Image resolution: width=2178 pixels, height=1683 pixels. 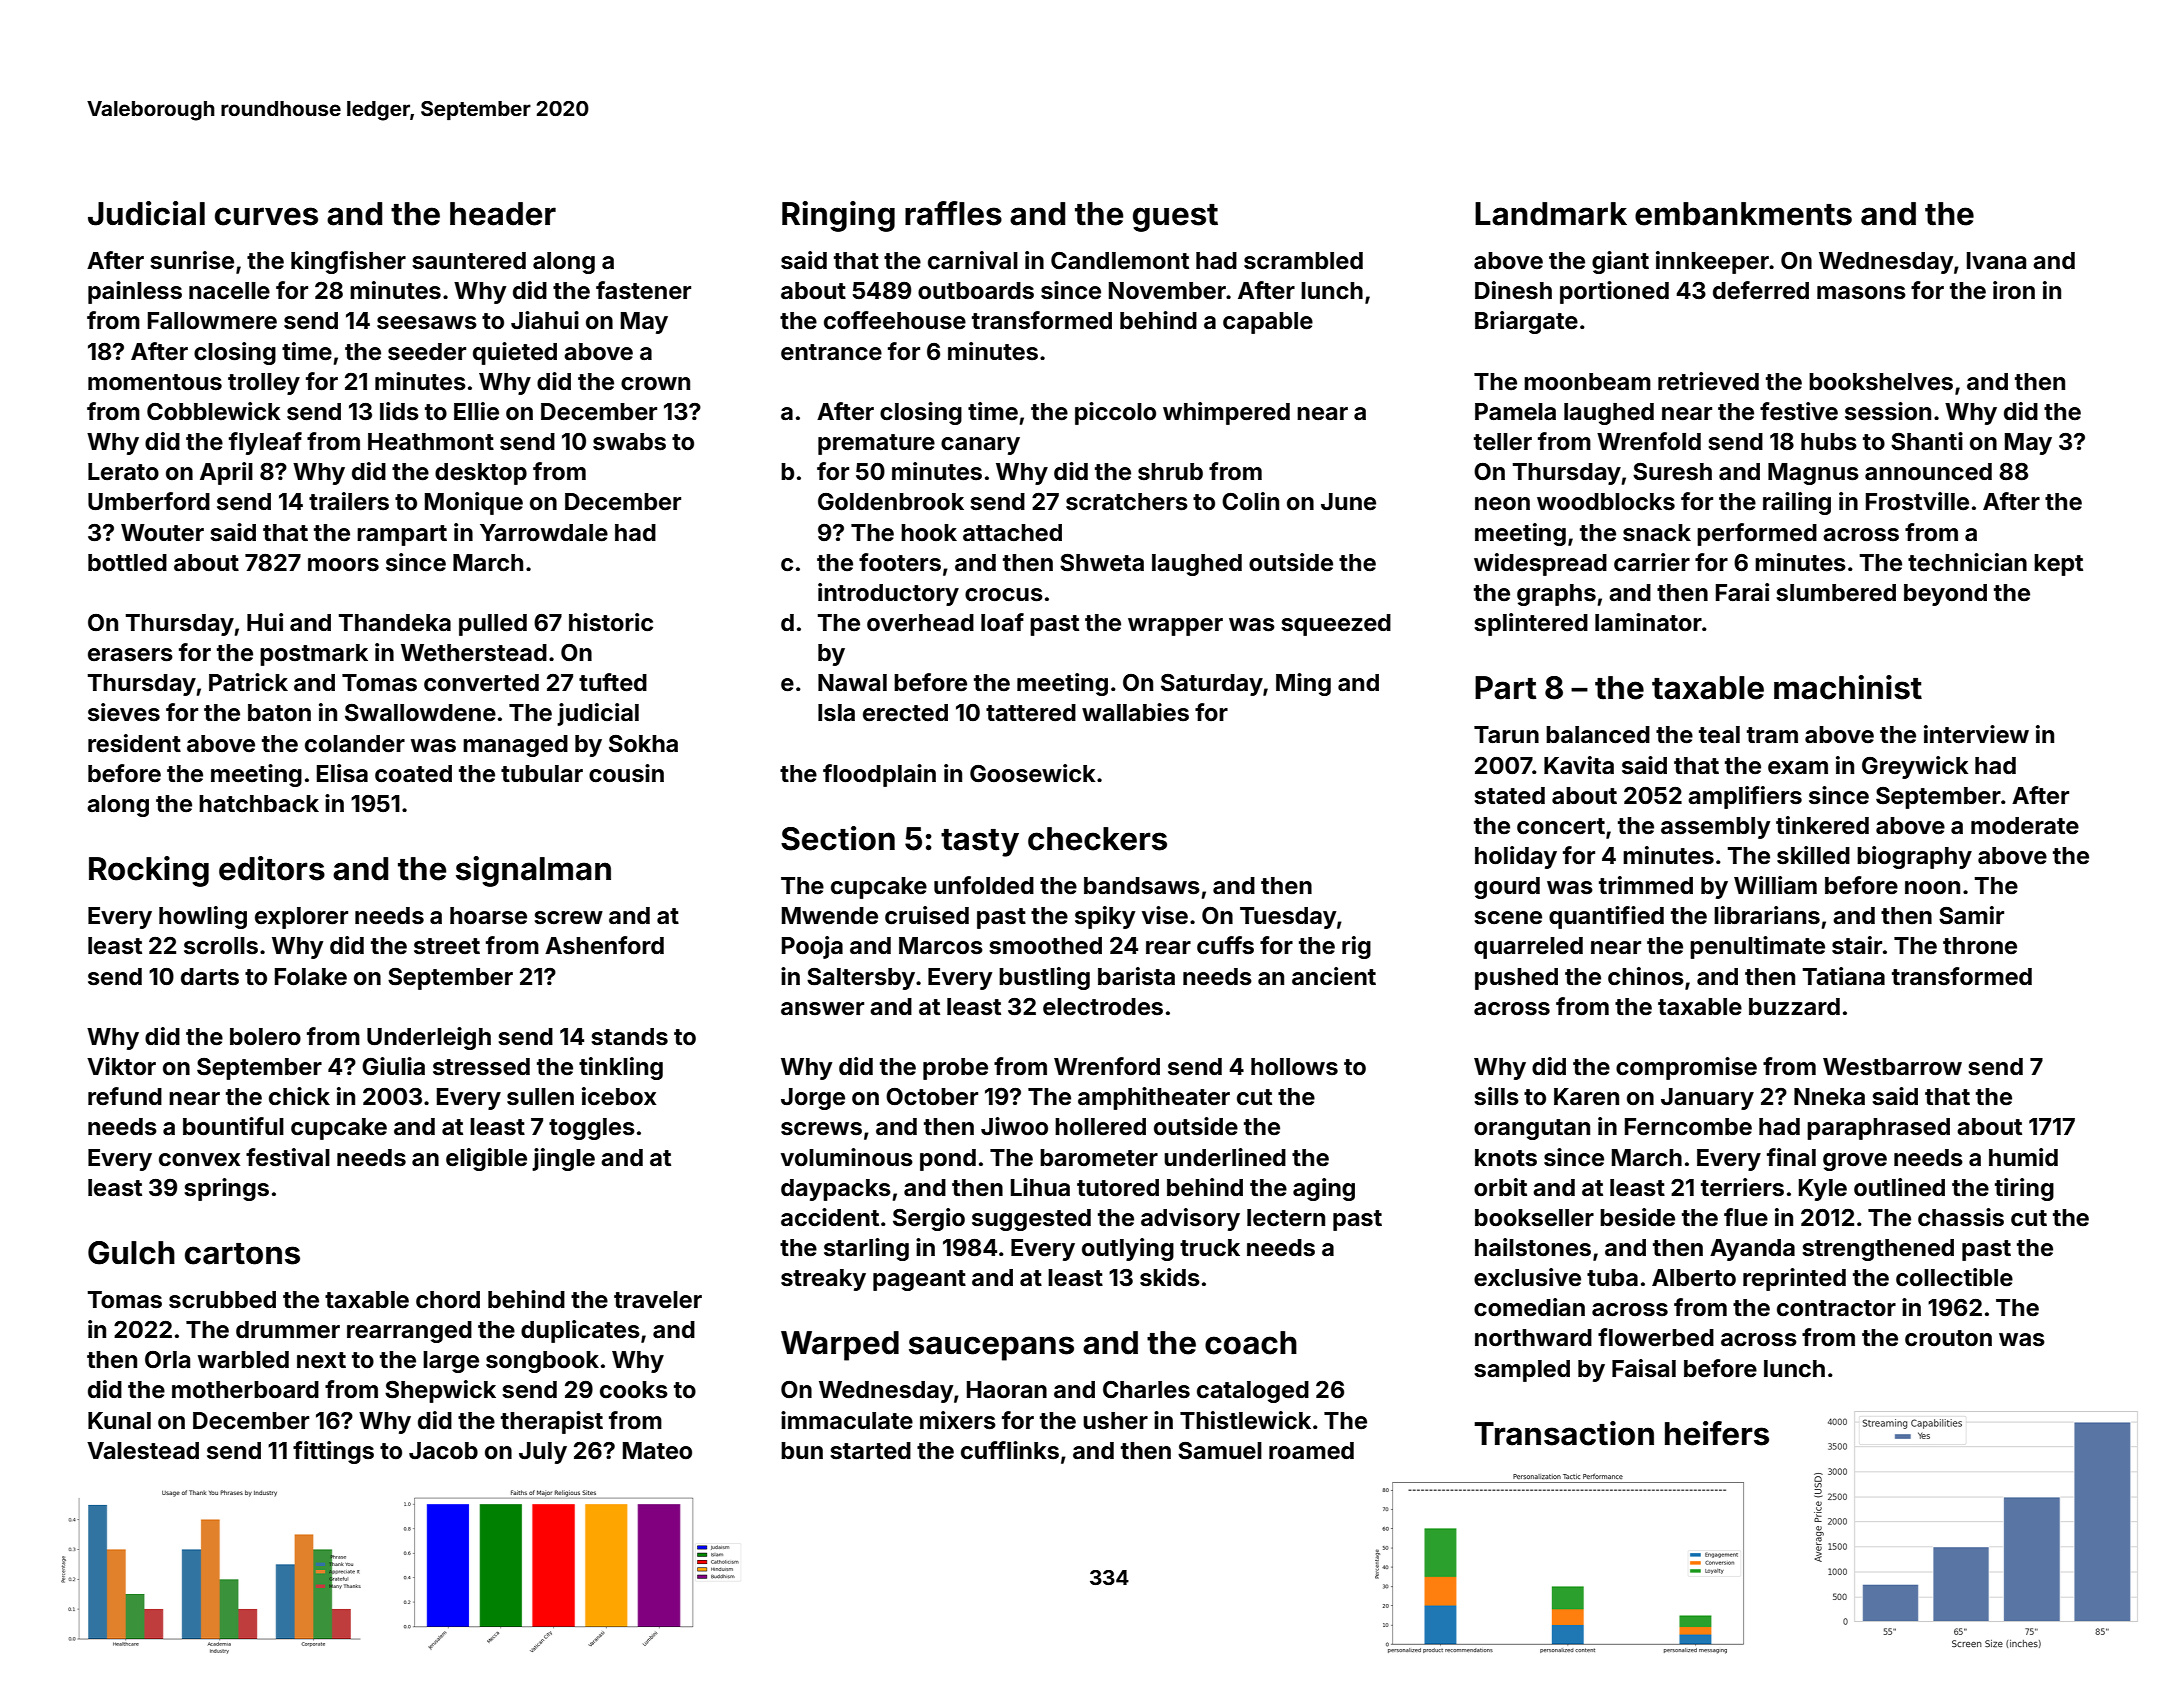 I want to click on wallabies, so click(x=1135, y=712).
